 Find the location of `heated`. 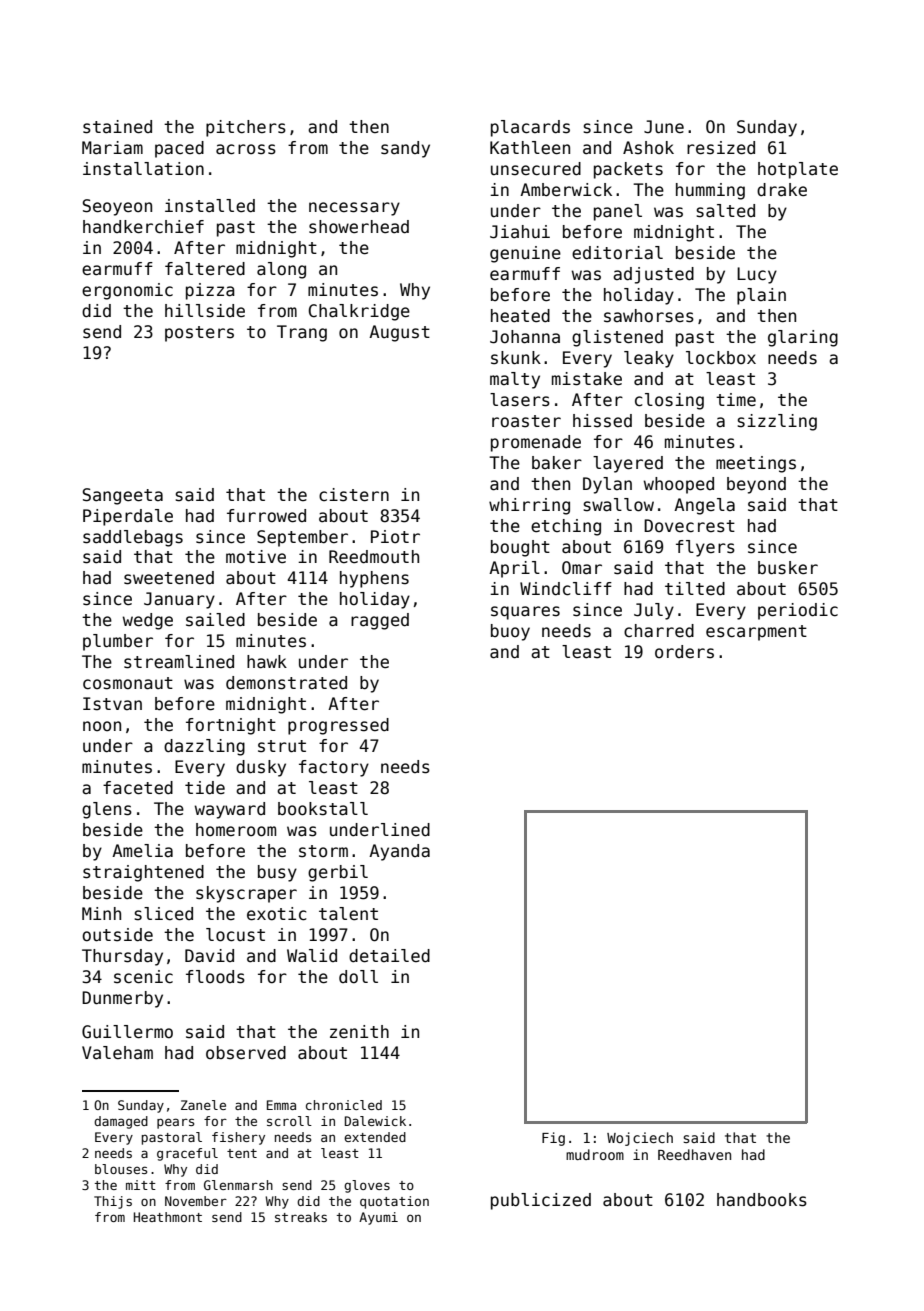

heated is located at coordinates (520, 316).
